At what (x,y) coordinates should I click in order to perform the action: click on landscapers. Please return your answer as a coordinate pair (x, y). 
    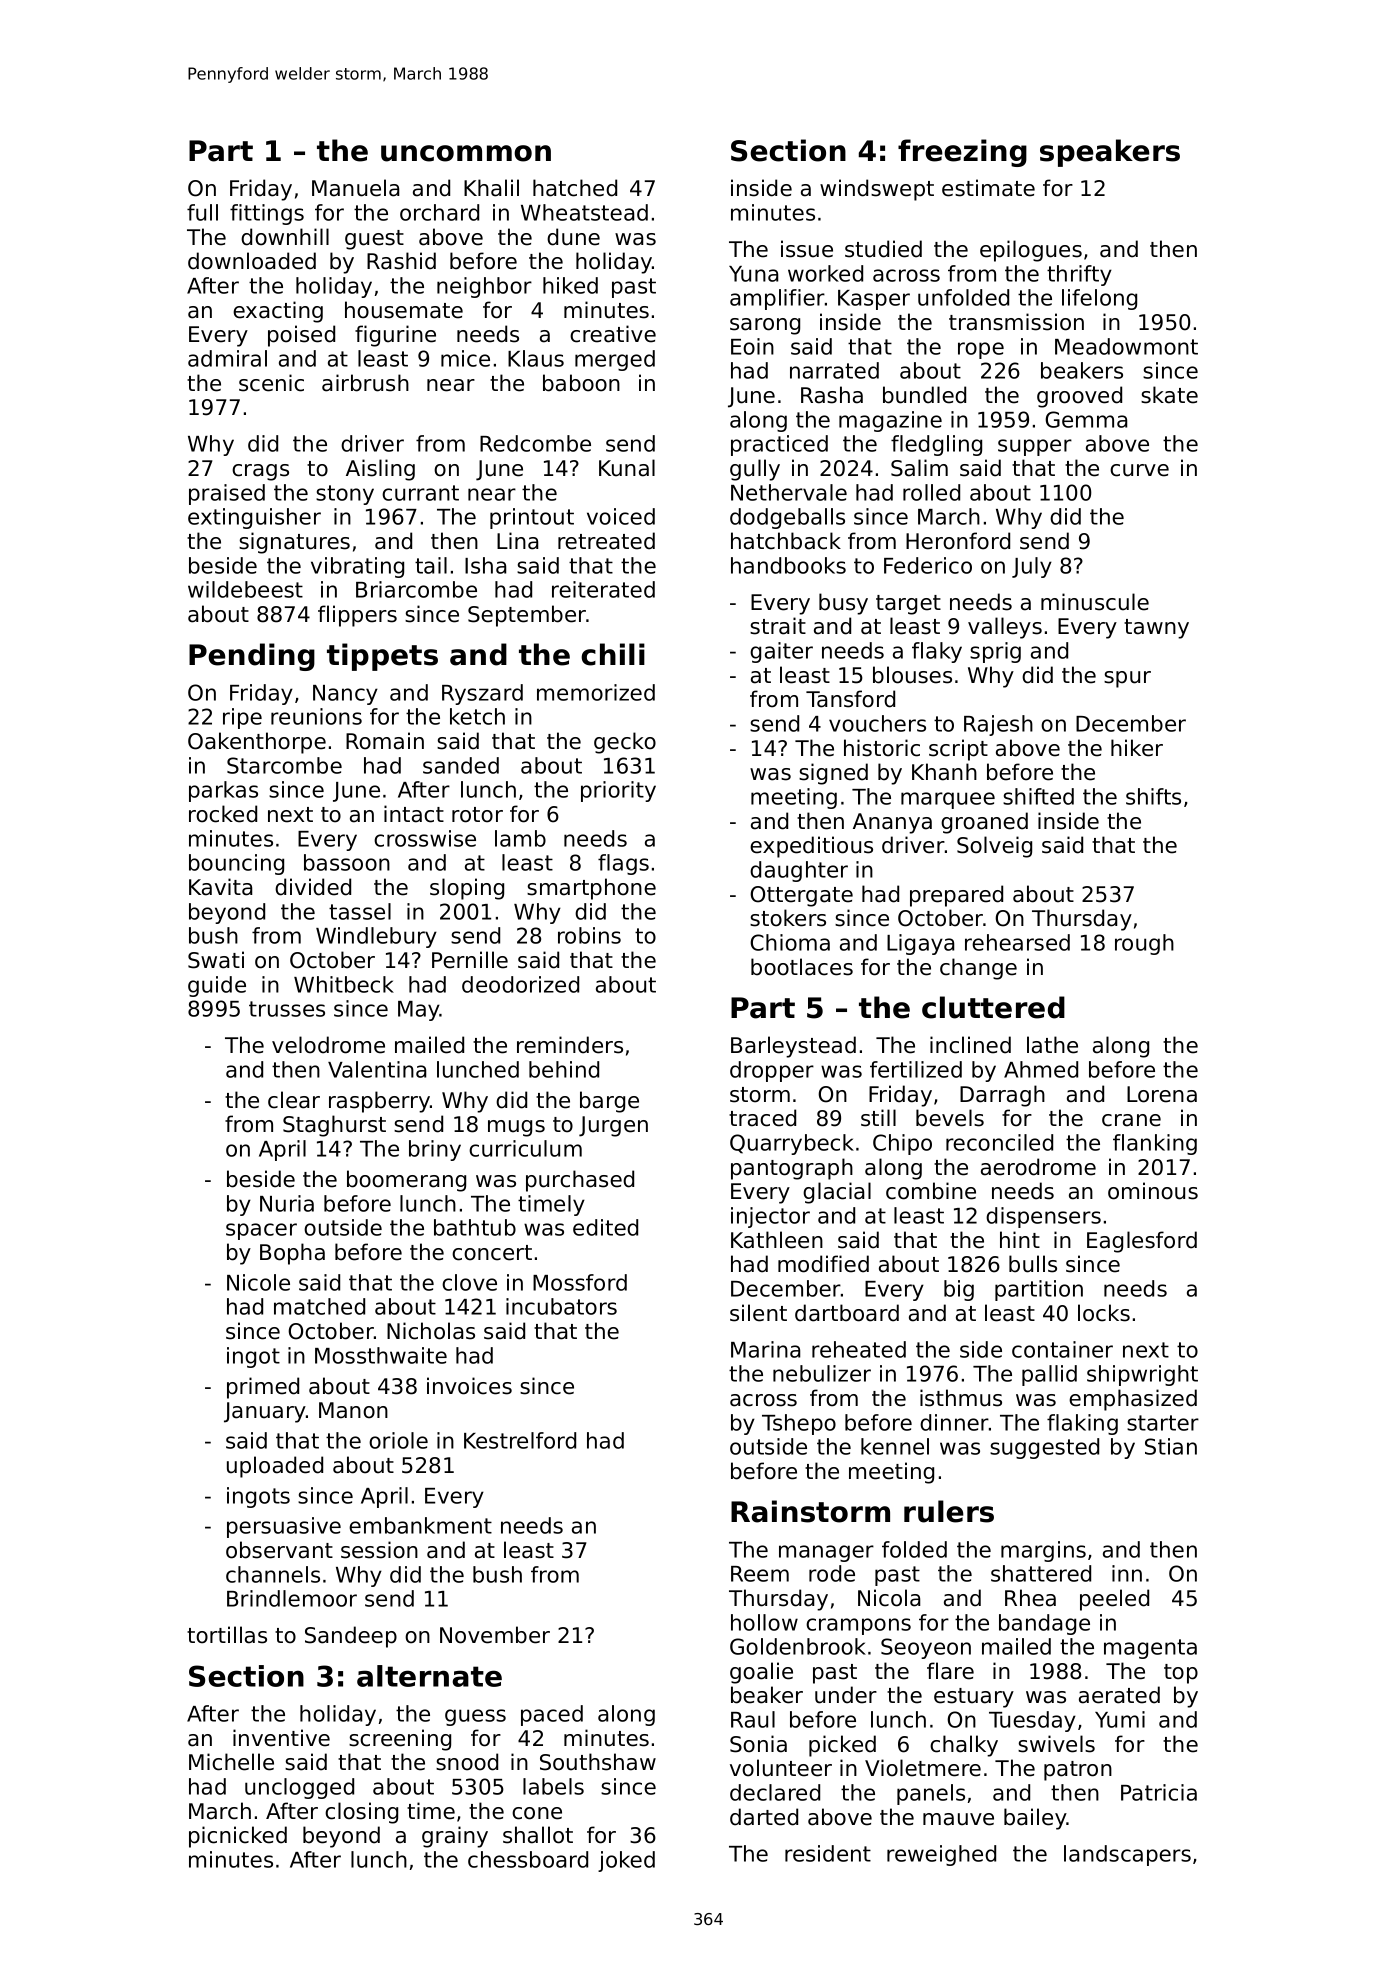
    Looking at the image, I should click on (1127, 1855).
